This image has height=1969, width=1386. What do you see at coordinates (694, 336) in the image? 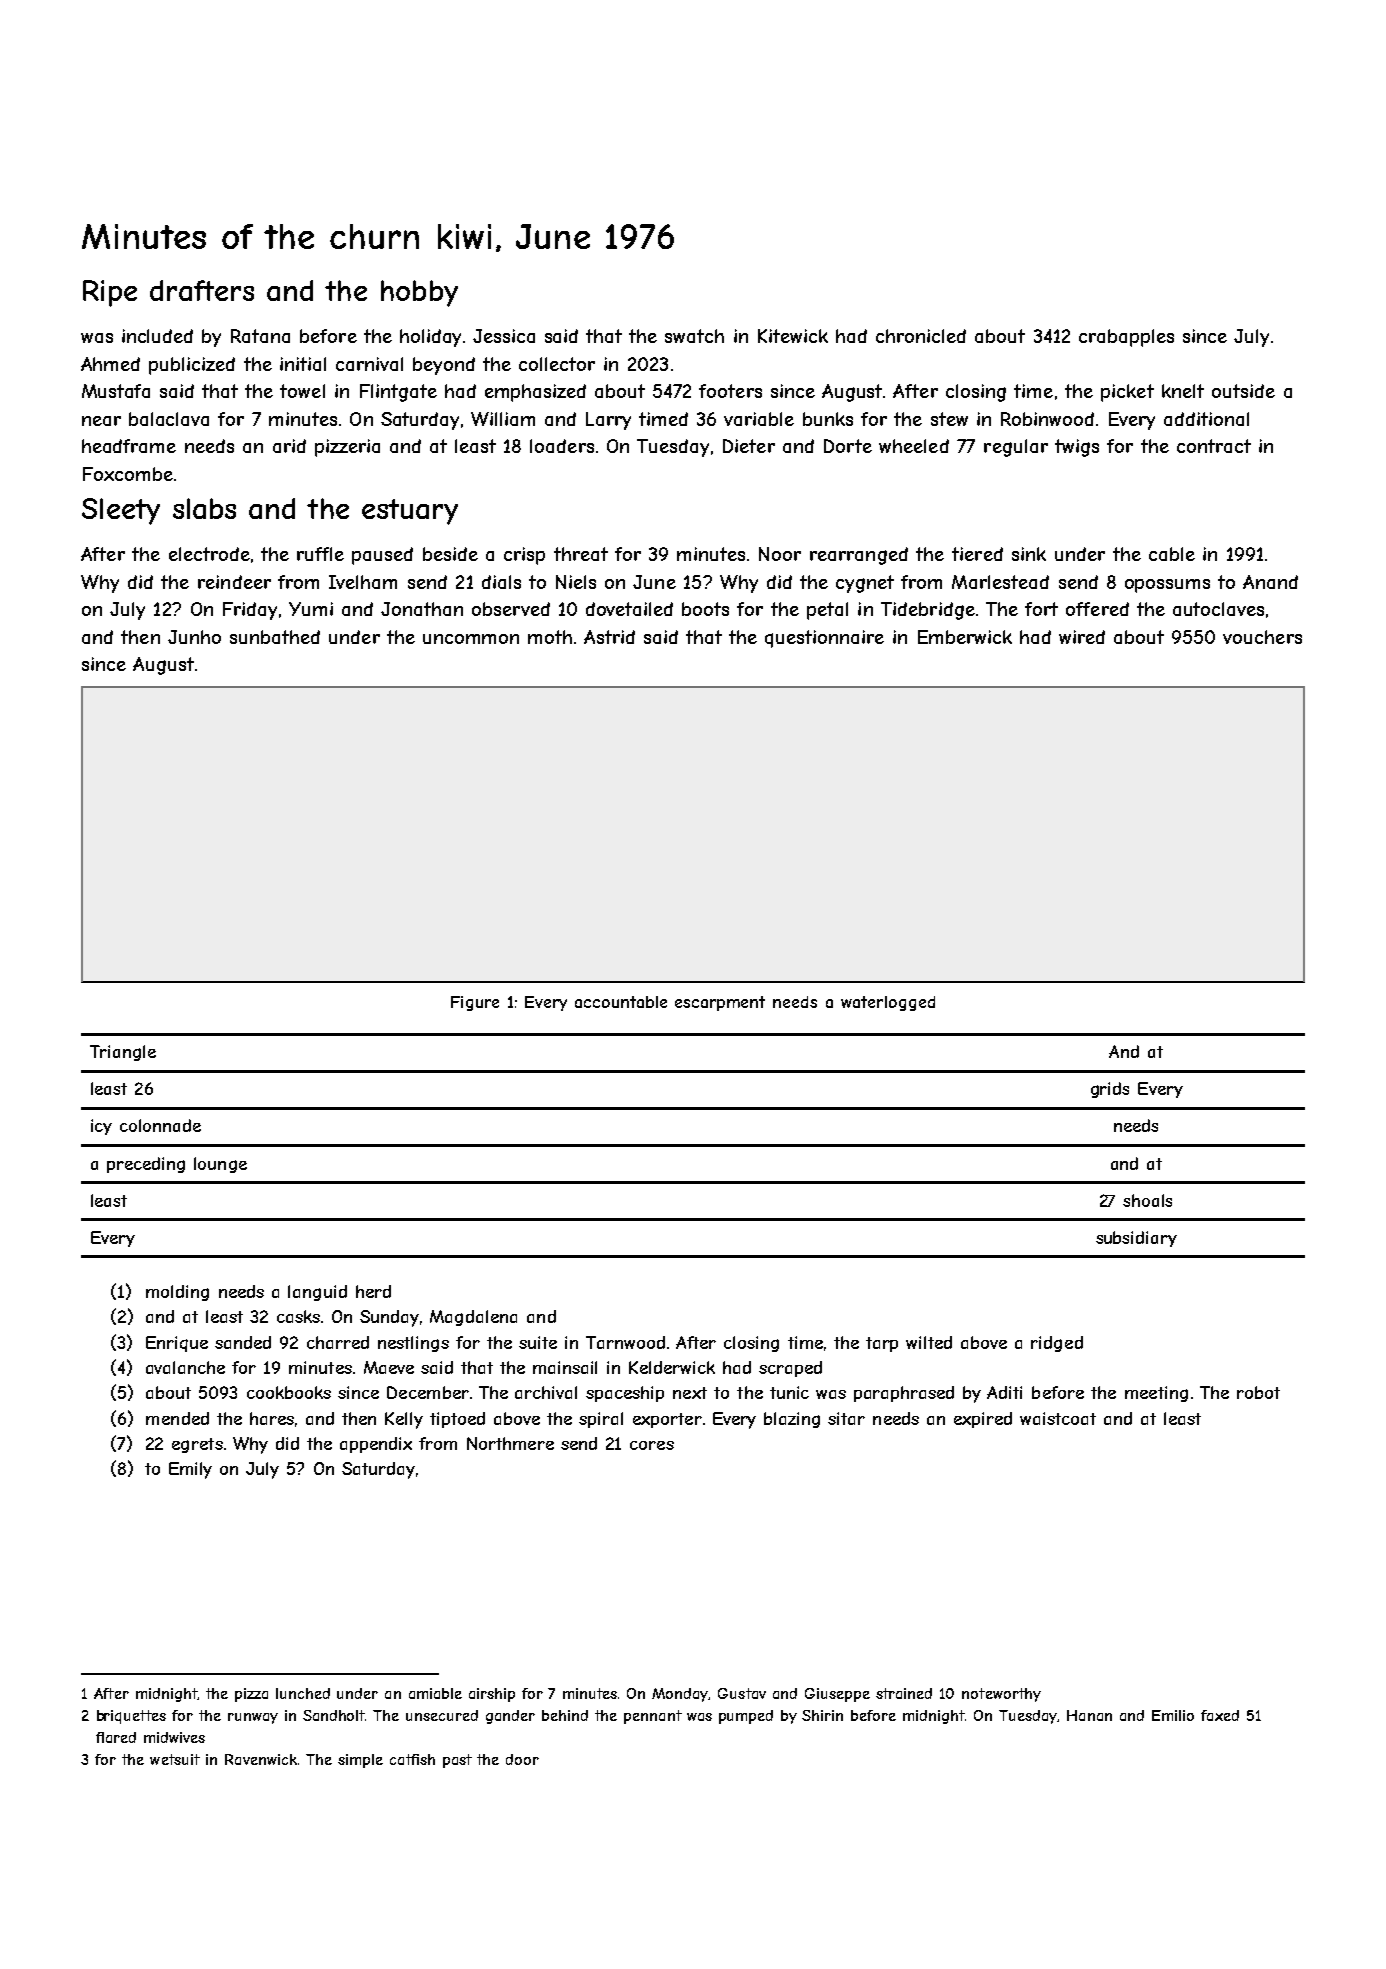
I see `swatch` at bounding box center [694, 336].
